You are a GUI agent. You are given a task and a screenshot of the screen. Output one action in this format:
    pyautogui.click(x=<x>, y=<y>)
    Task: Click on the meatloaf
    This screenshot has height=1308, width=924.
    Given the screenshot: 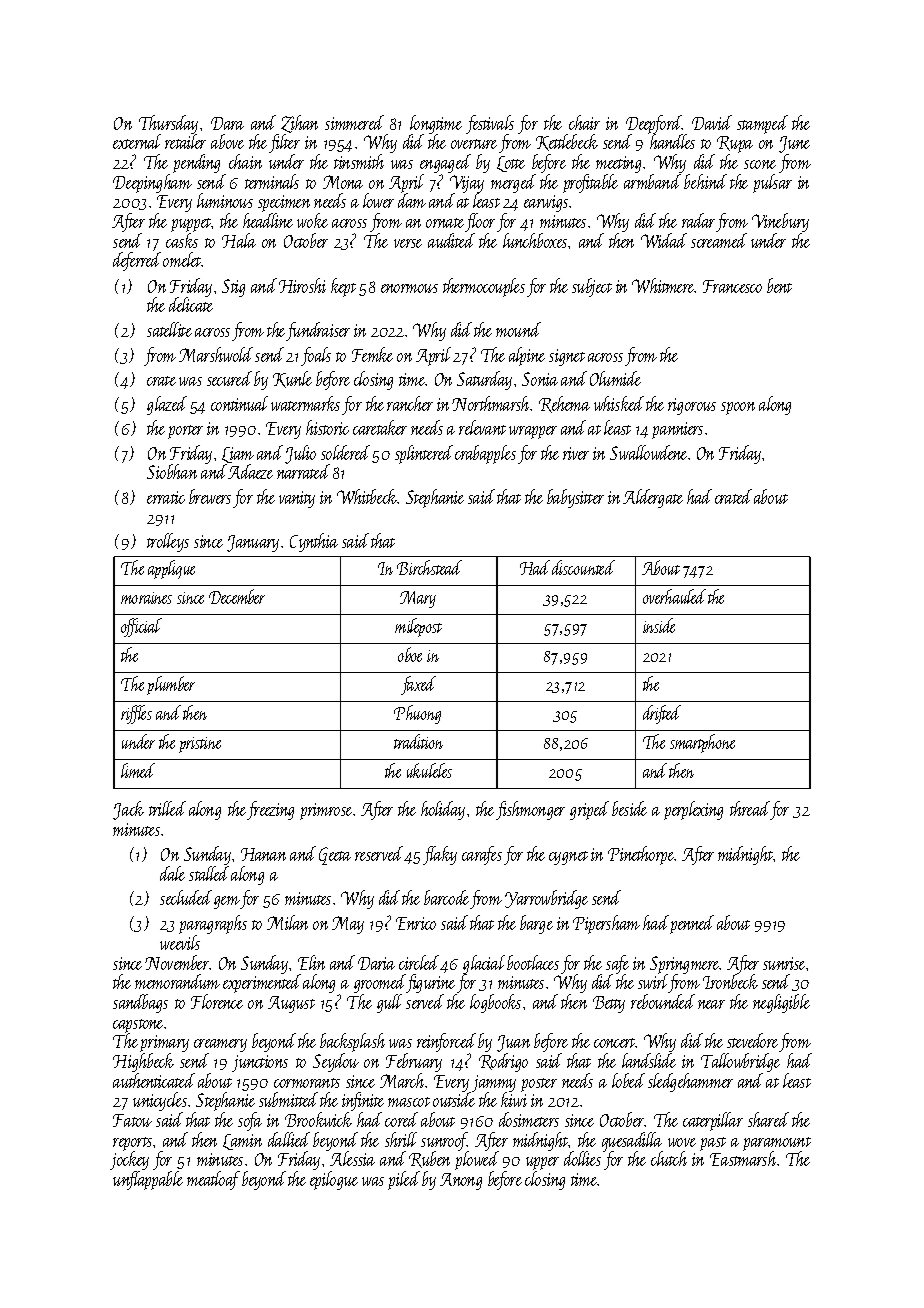 What is the action you would take?
    pyautogui.click(x=213, y=1180)
